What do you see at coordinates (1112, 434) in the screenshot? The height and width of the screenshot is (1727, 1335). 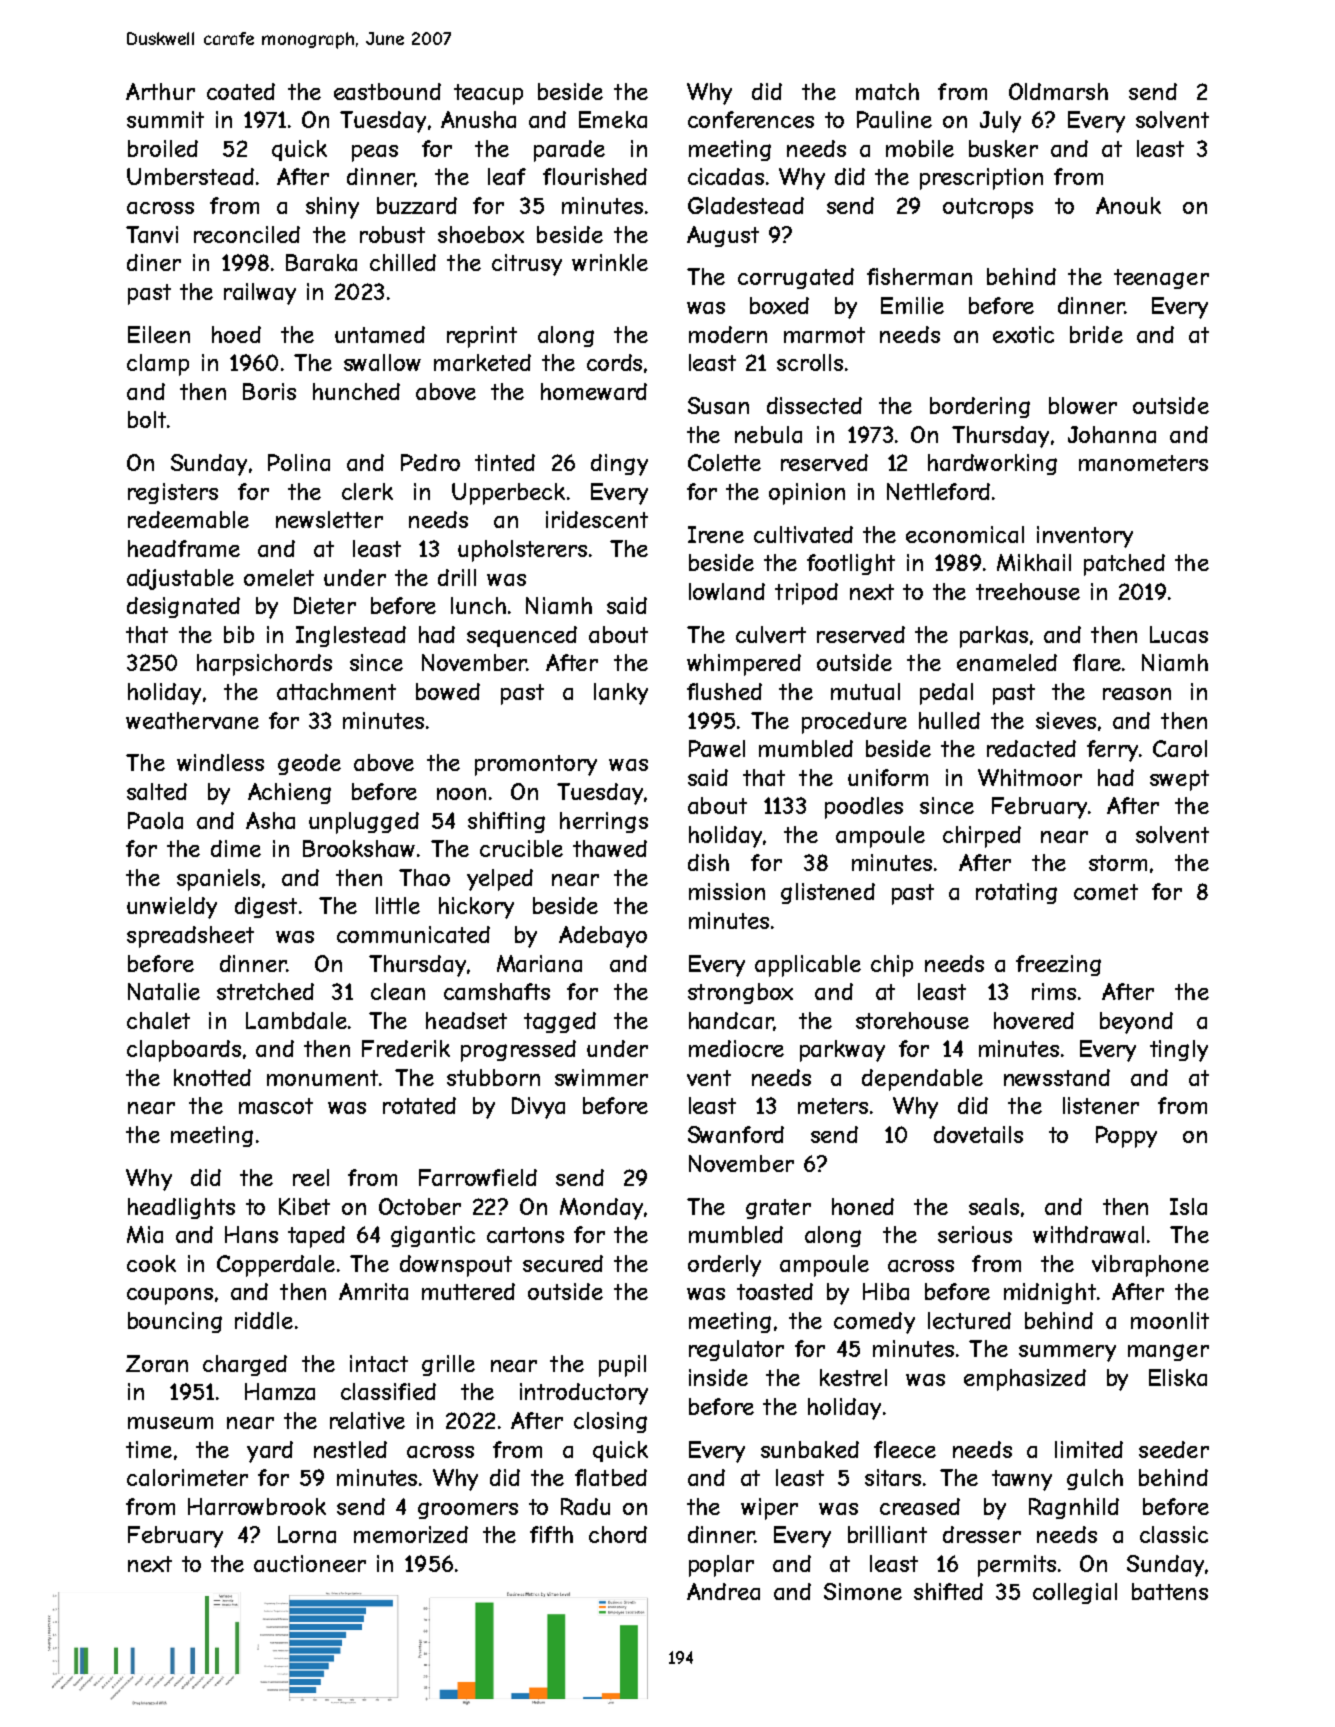 I see `Johanna` at bounding box center [1112, 434].
